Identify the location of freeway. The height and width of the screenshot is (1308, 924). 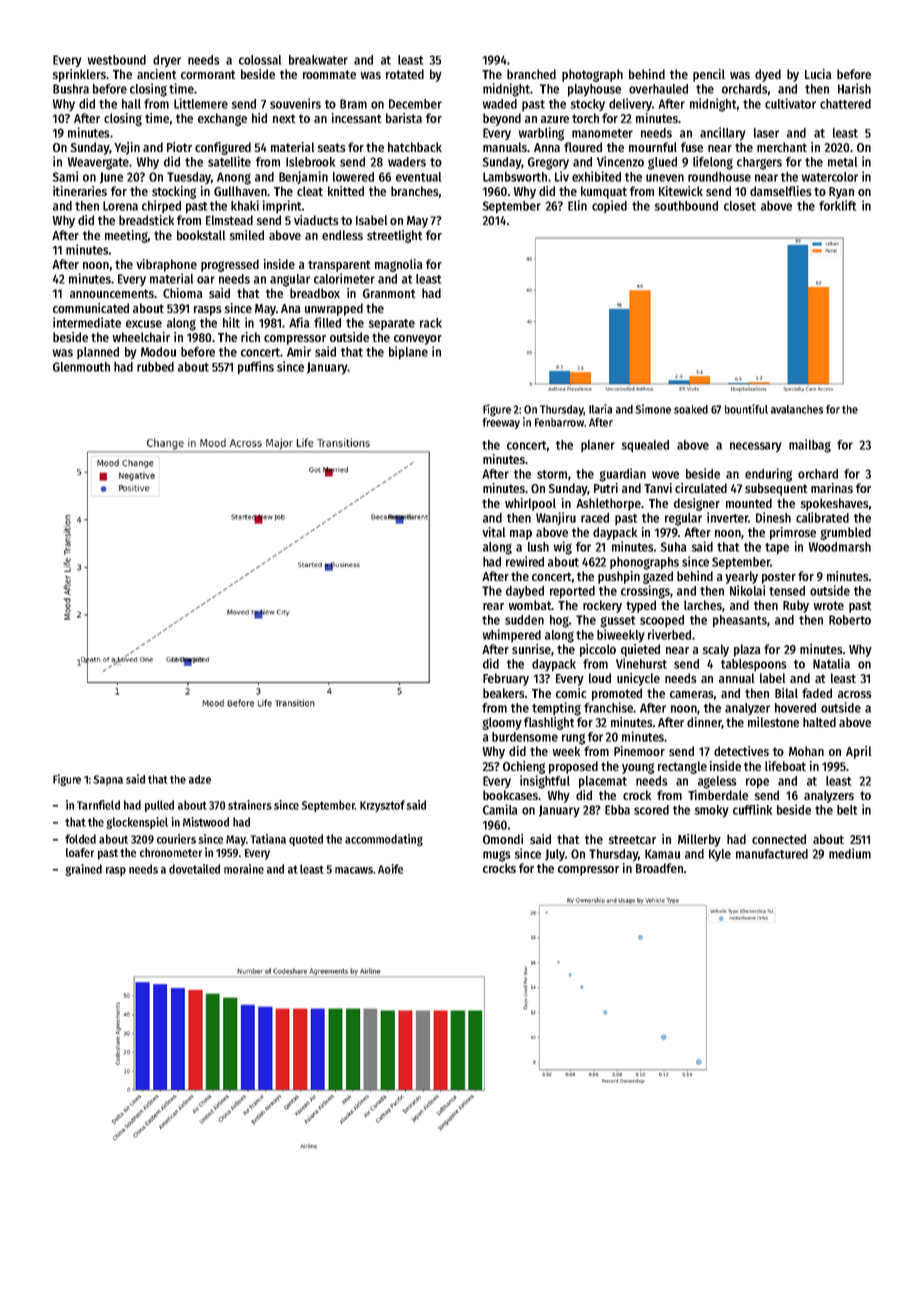
(501, 423).
